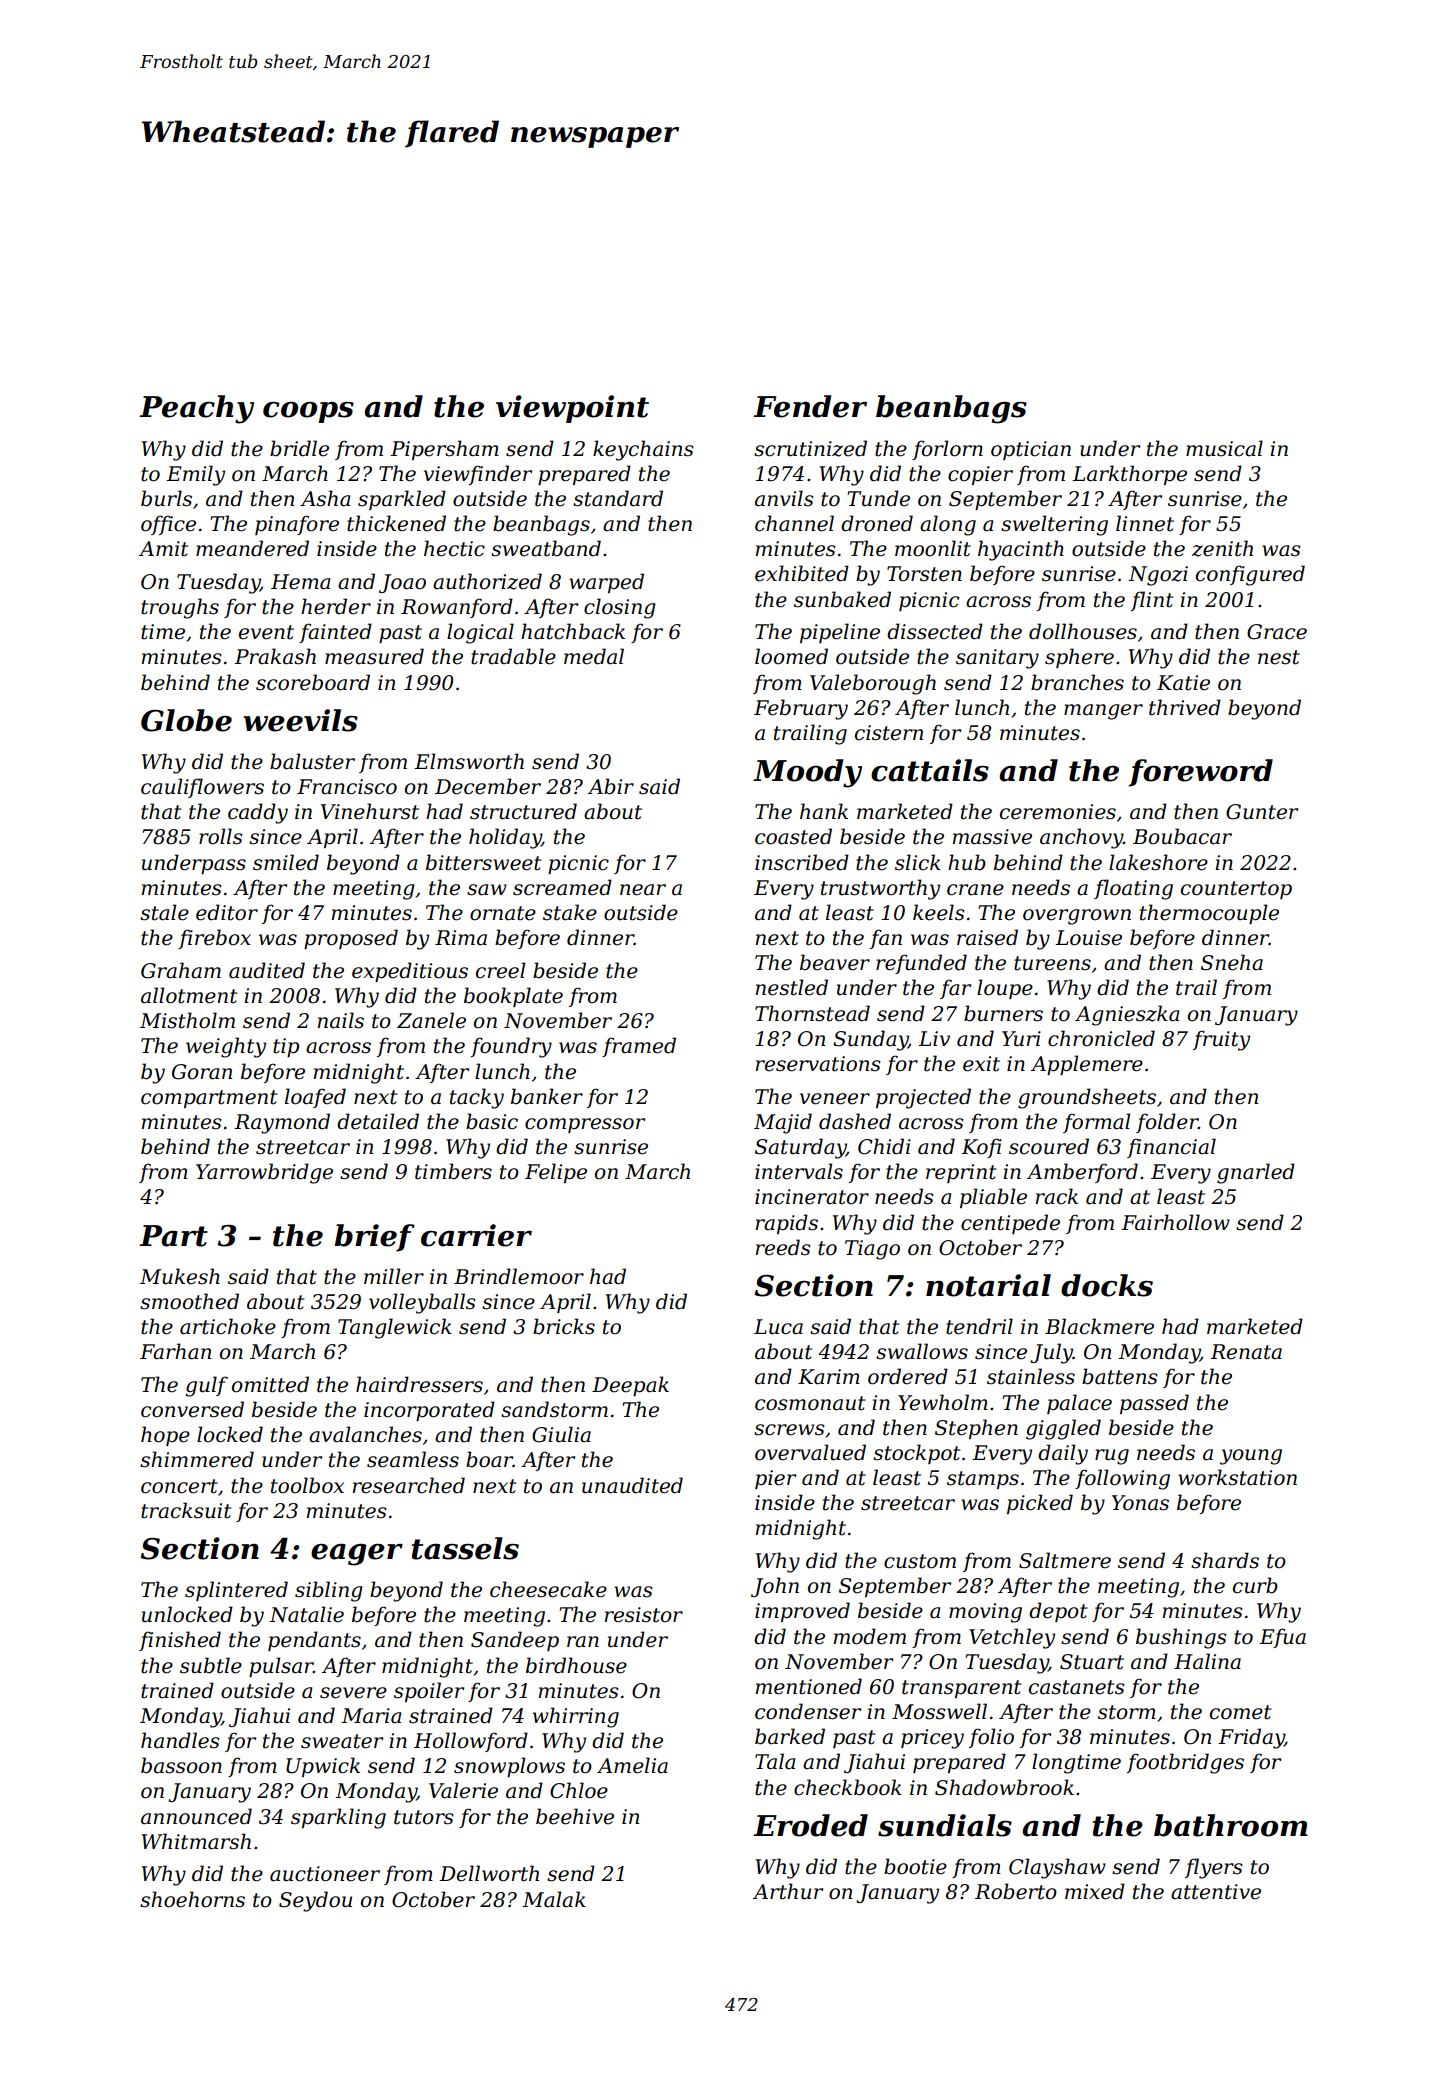 The width and height of the screenshot is (1450, 2100). Describe the element at coordinates (809, 1686) in the screenshot. I see `mentioned` at that location.
